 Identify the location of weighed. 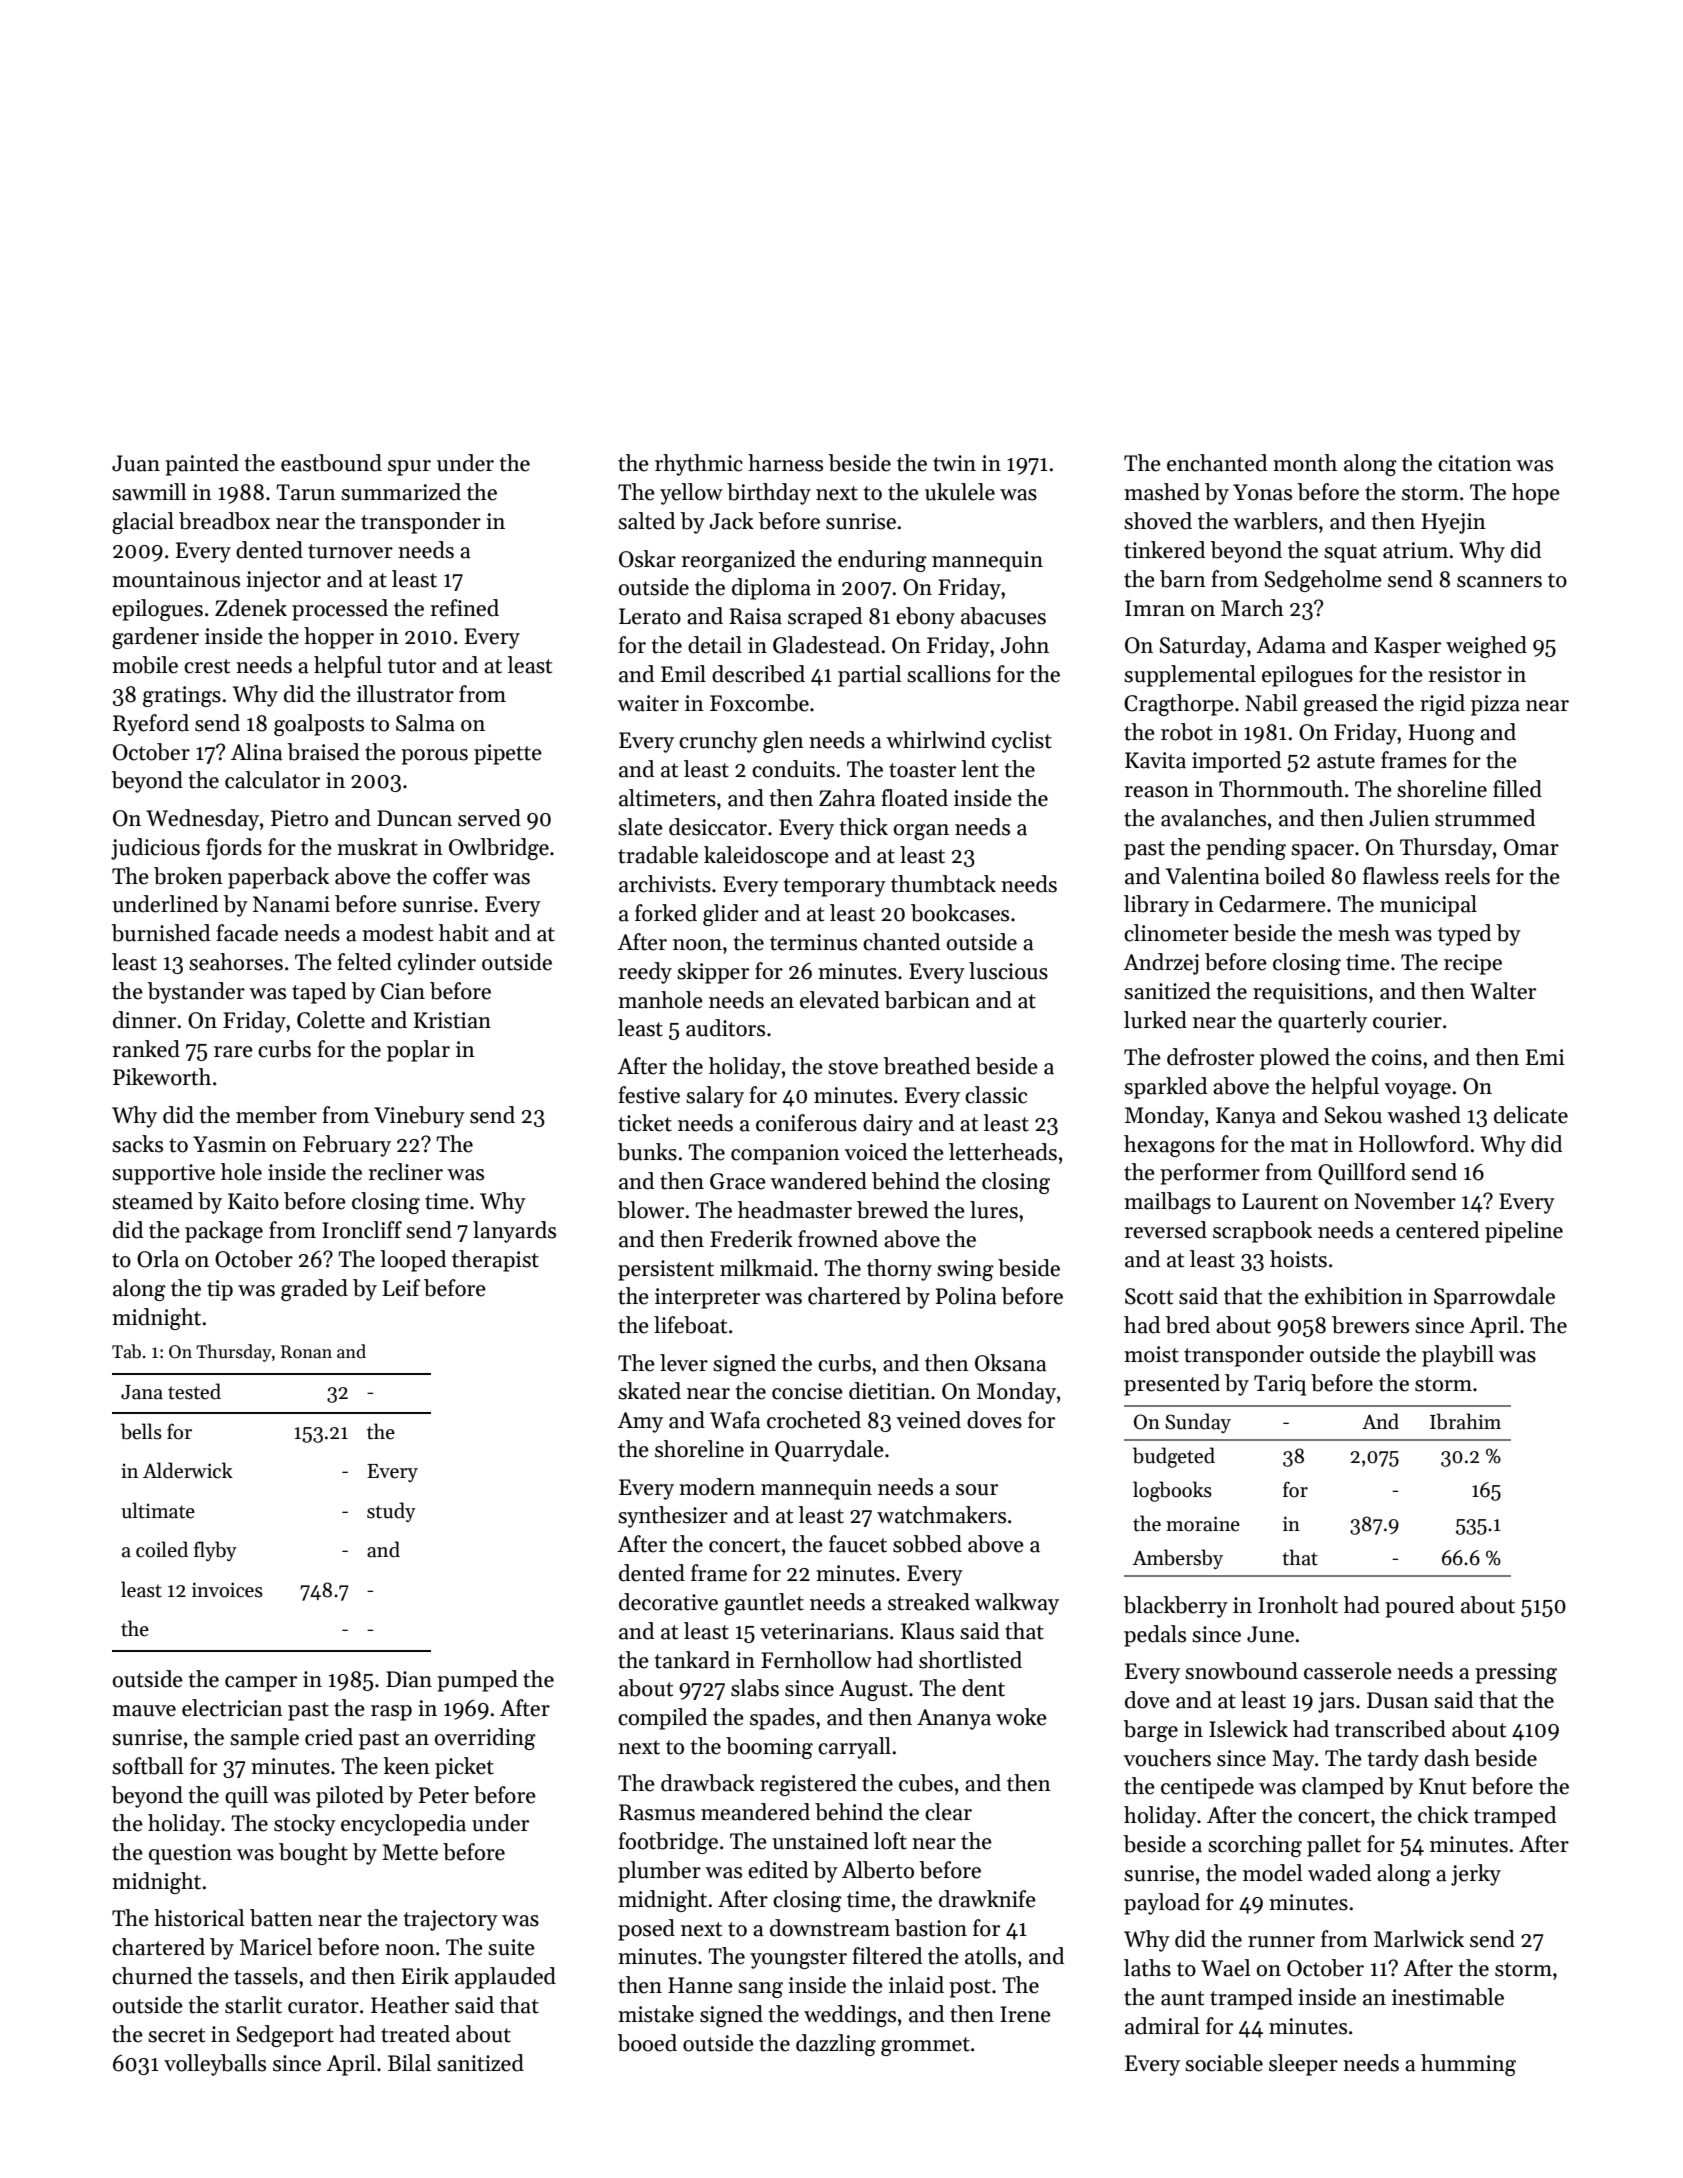
(1486, 647).
